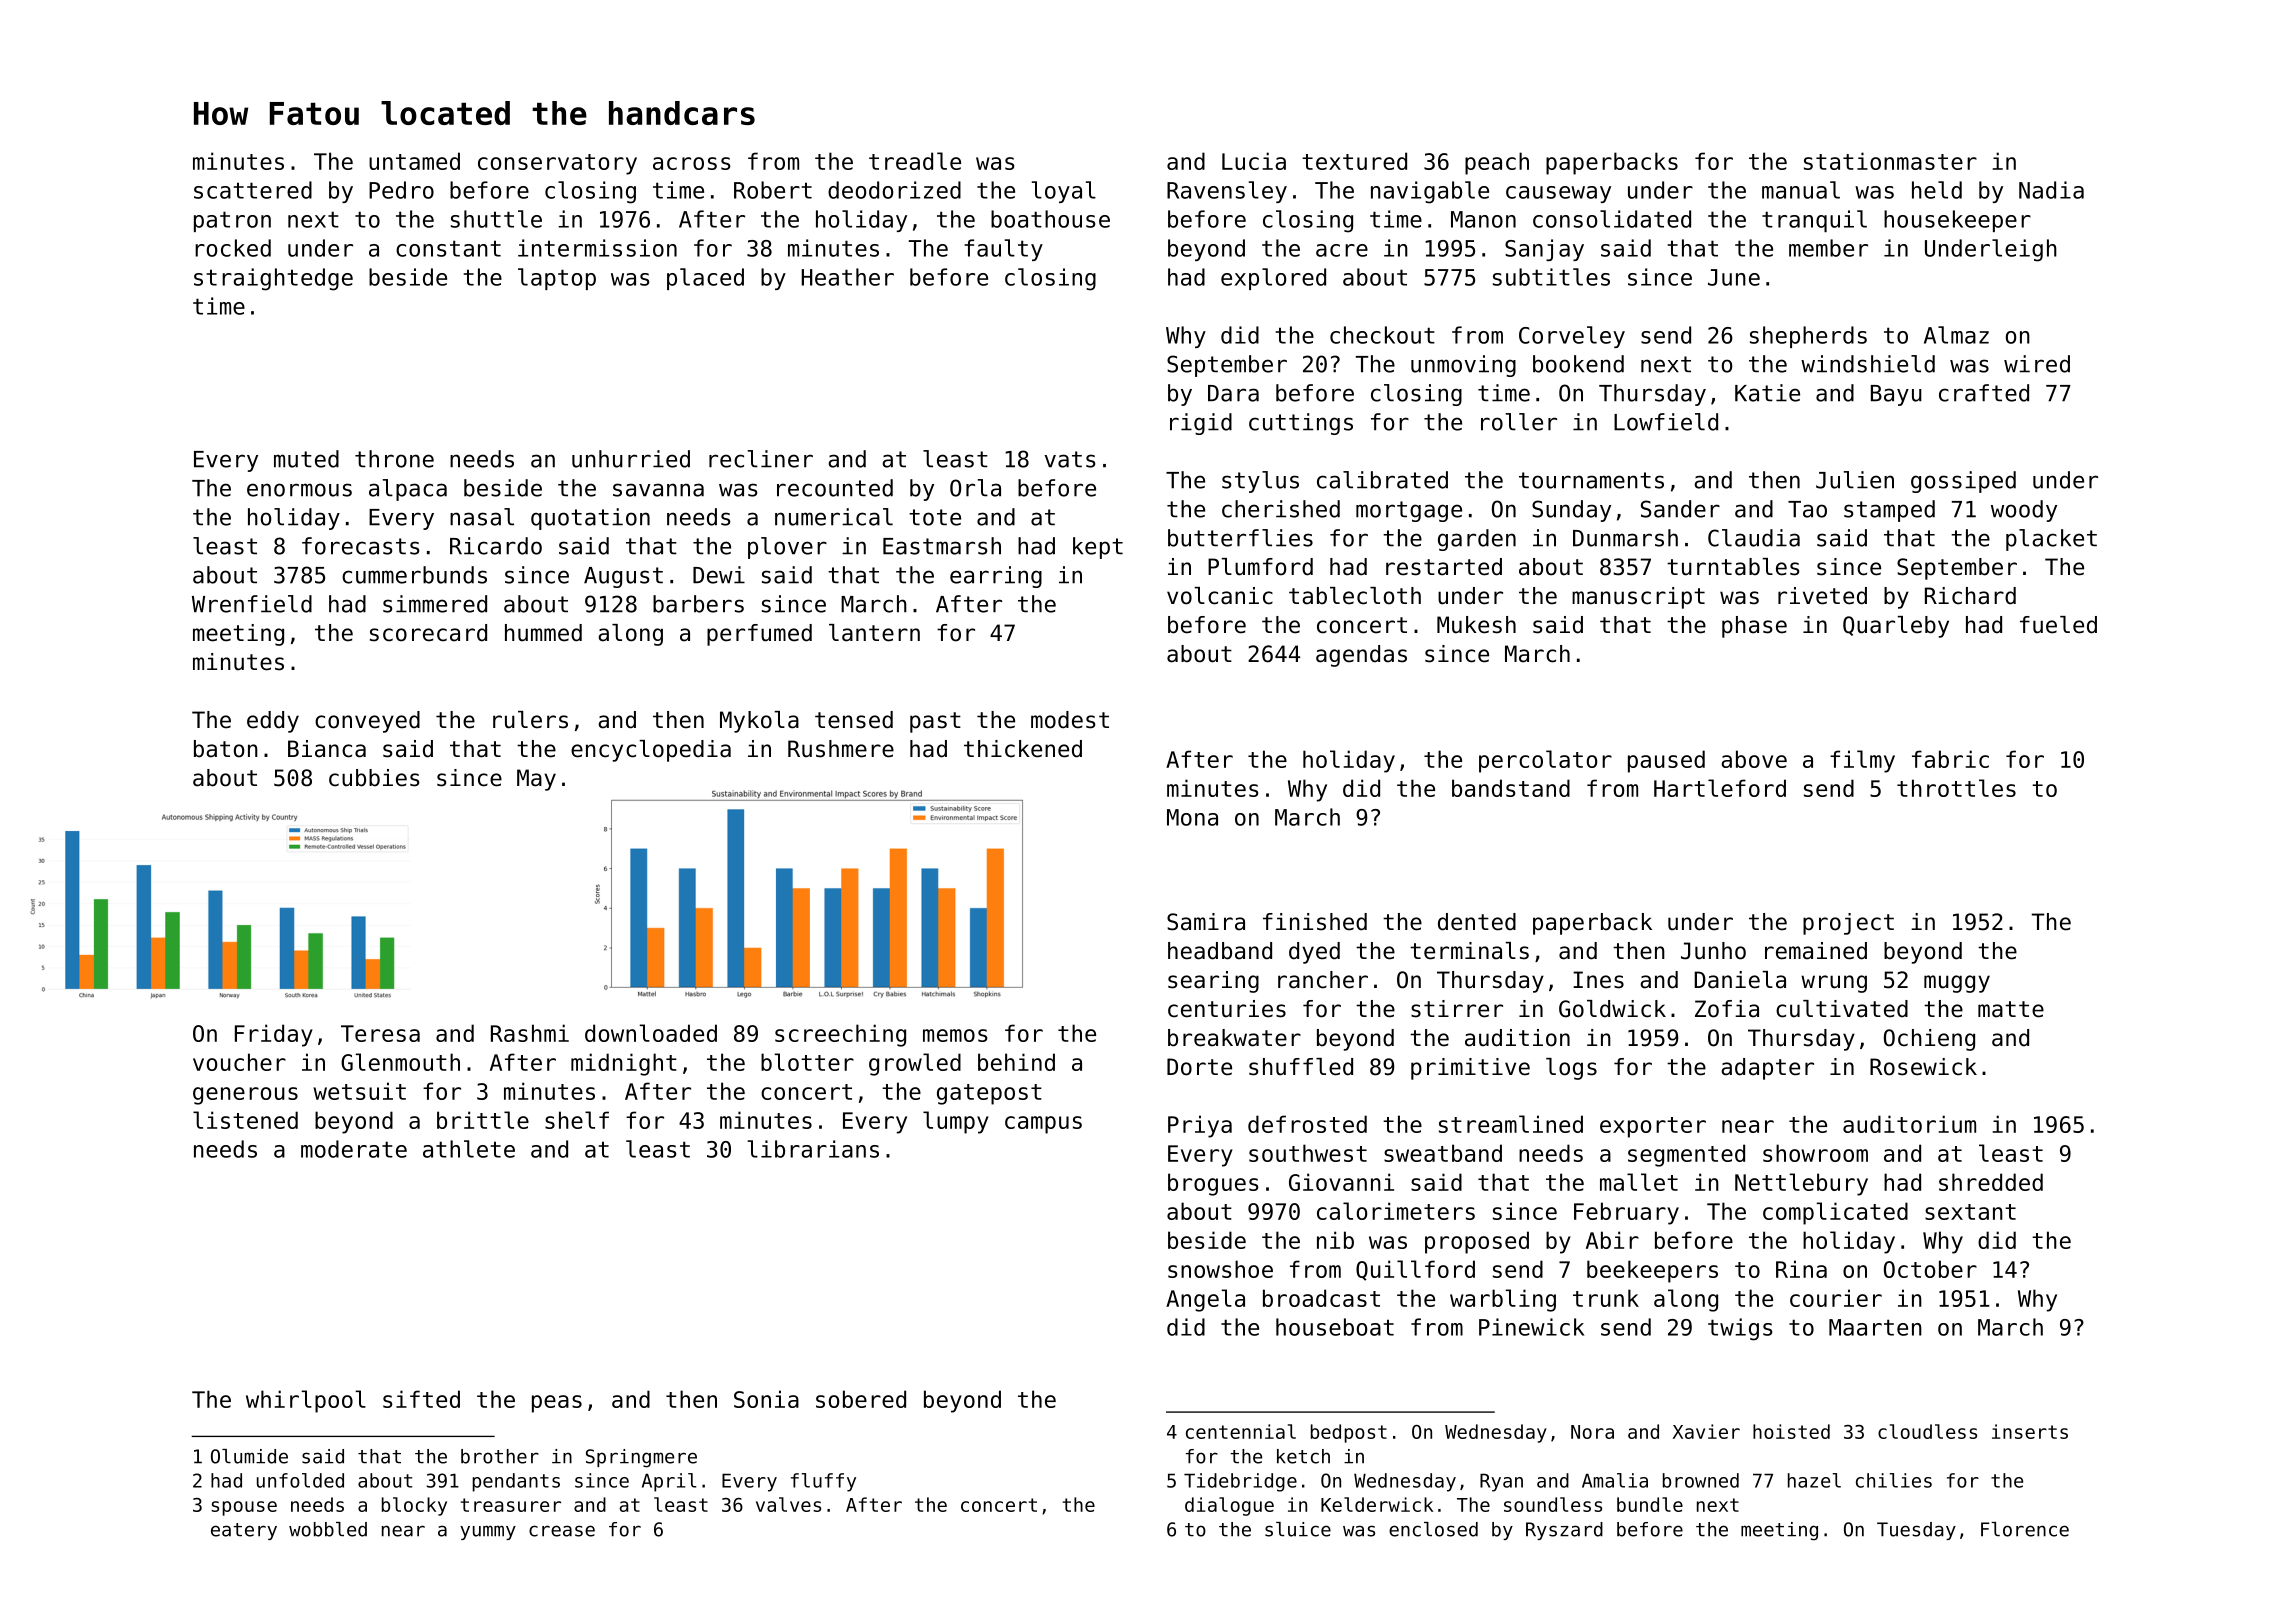 The width and height of the screenshot is (2292, 1620). Describe the element at coordinates (380, 1033) in the screenshot. I see `Teresa` at that location.
